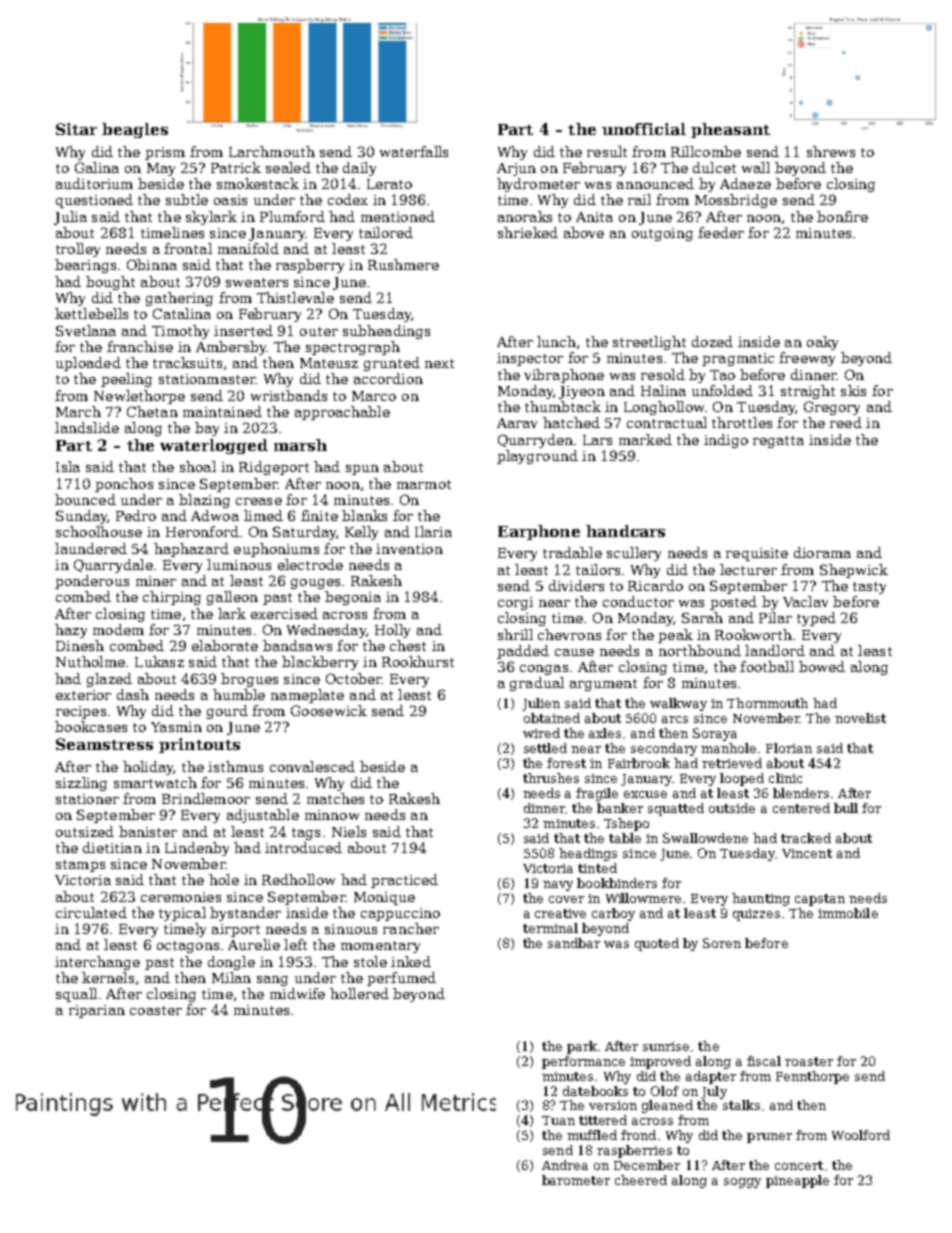 The height and width of the image is (1233, 952). What do you see at coordinates (625, 531) in the image?
I see `handcars` at bounding box center [625, 531].
